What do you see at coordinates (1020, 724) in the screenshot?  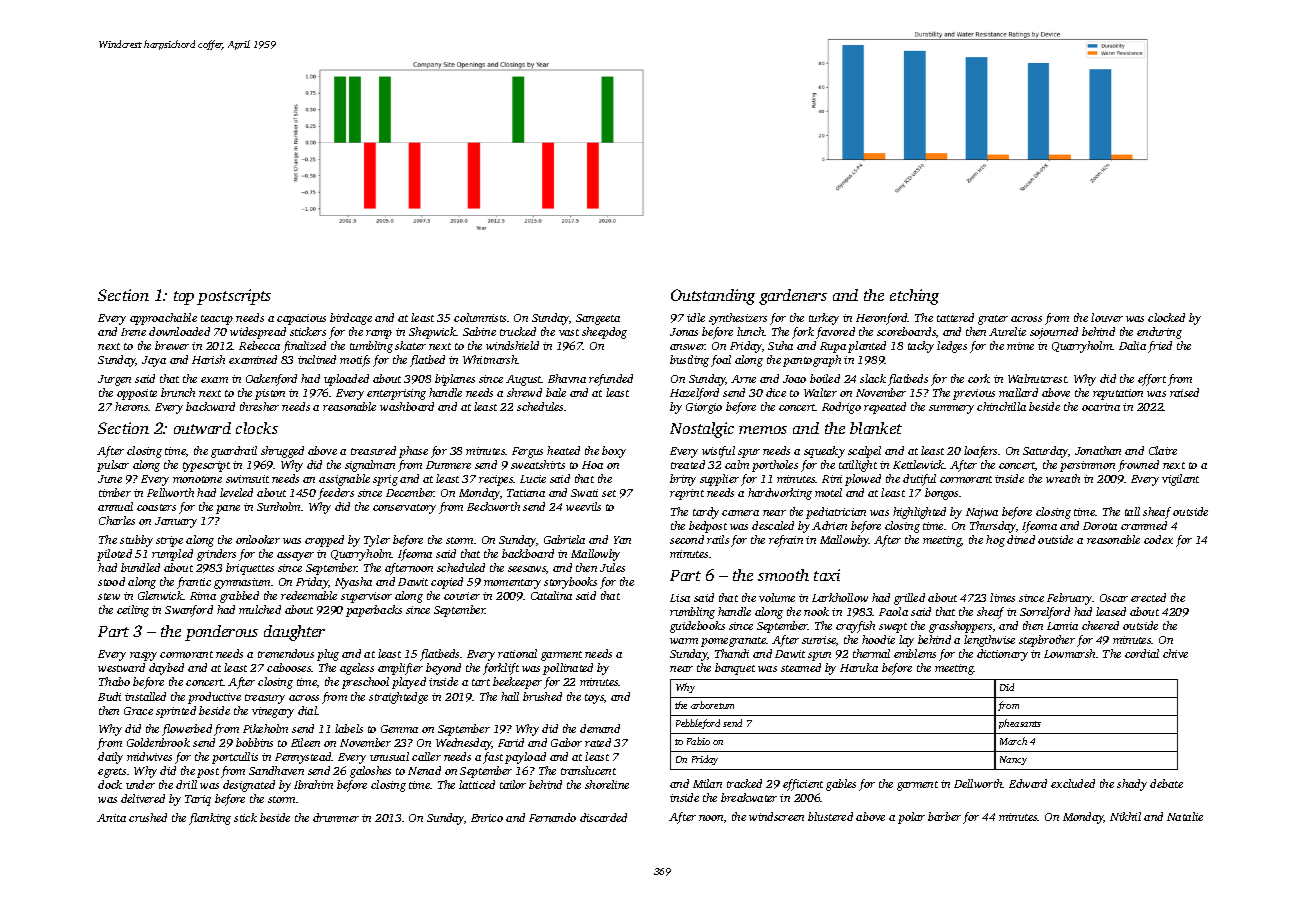 I see `pheasants` at bounding box center [1020, 724].
